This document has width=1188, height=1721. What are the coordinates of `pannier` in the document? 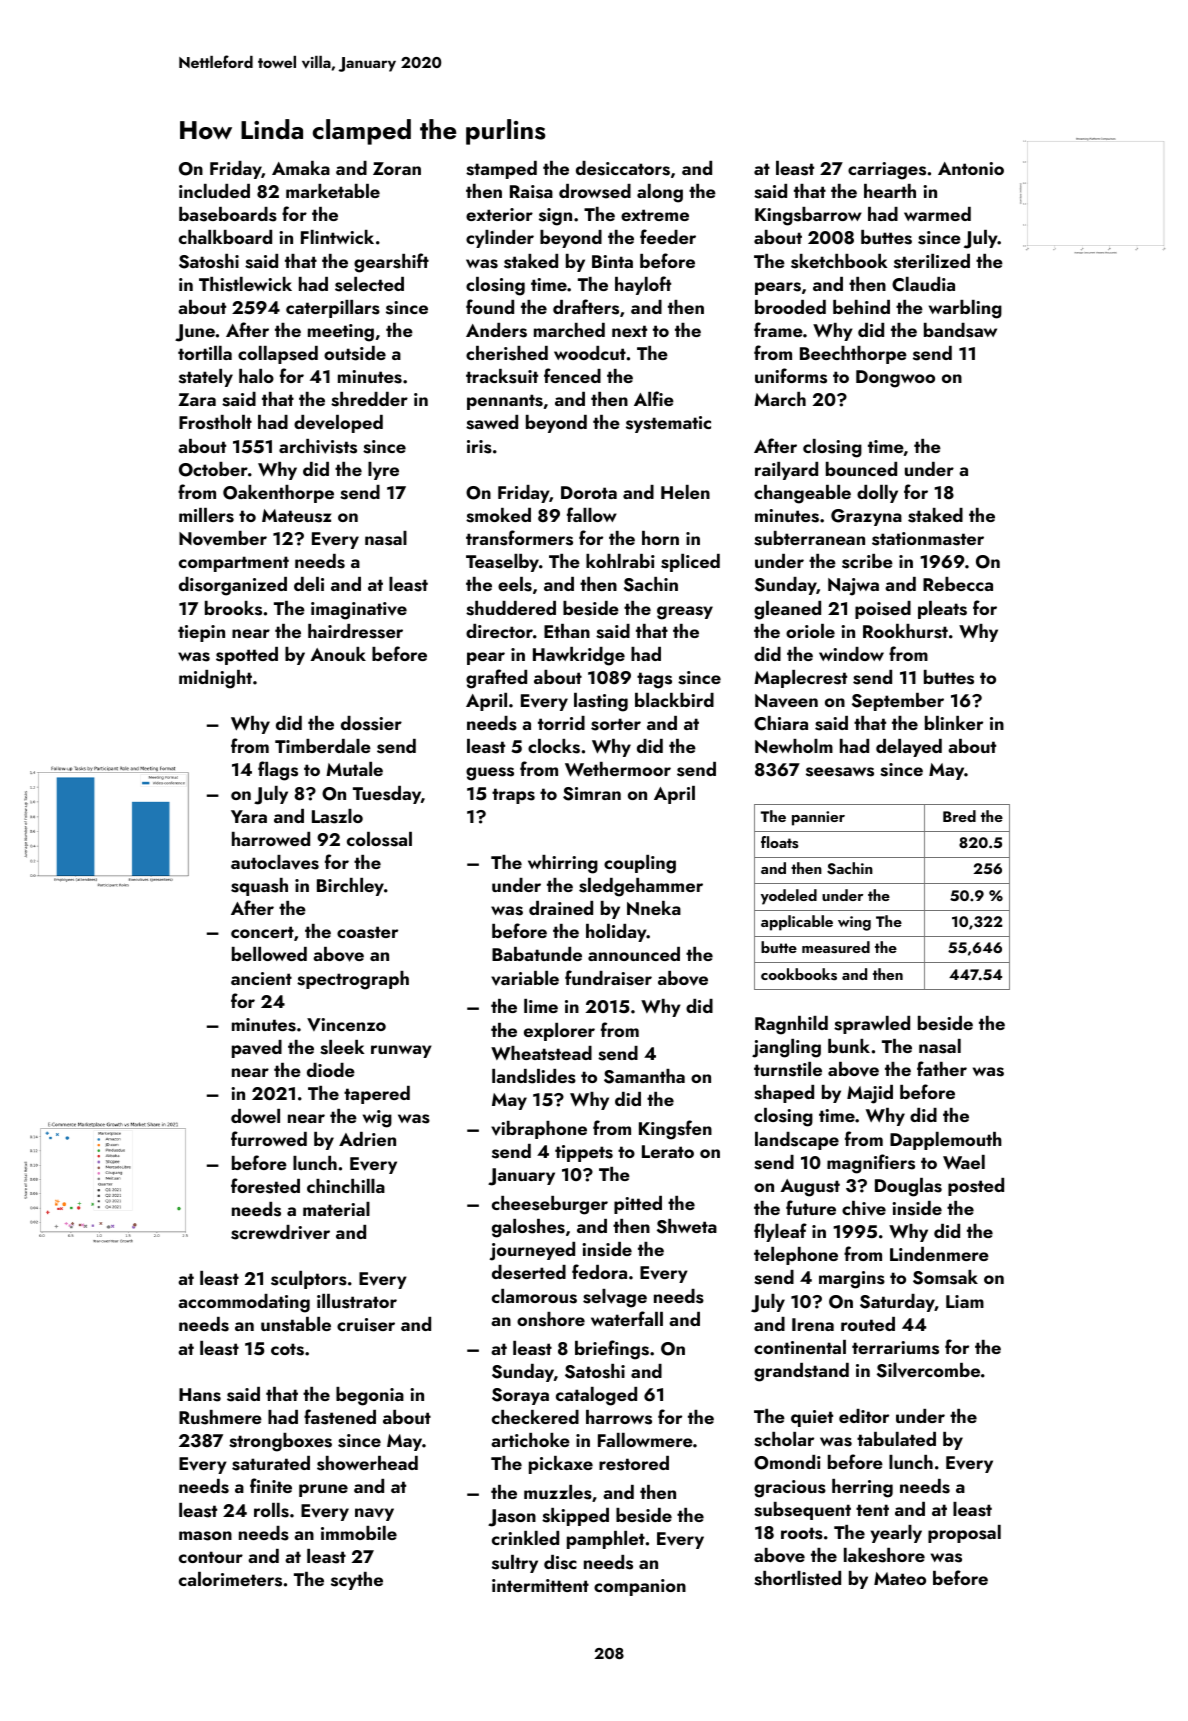 It's located at (818, 818).
